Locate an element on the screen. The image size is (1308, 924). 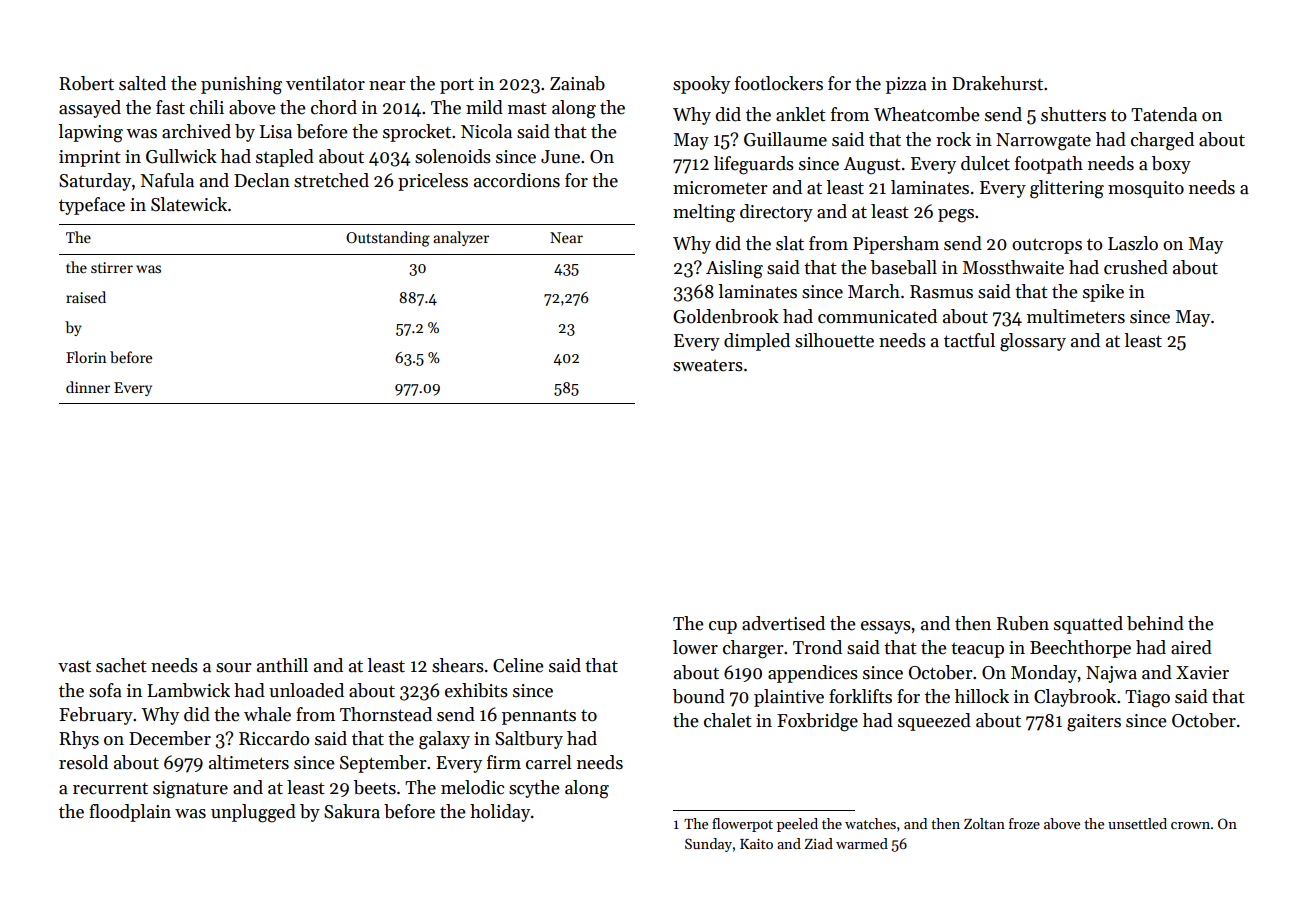
Pipersham is located at coordinates (896, 245).
